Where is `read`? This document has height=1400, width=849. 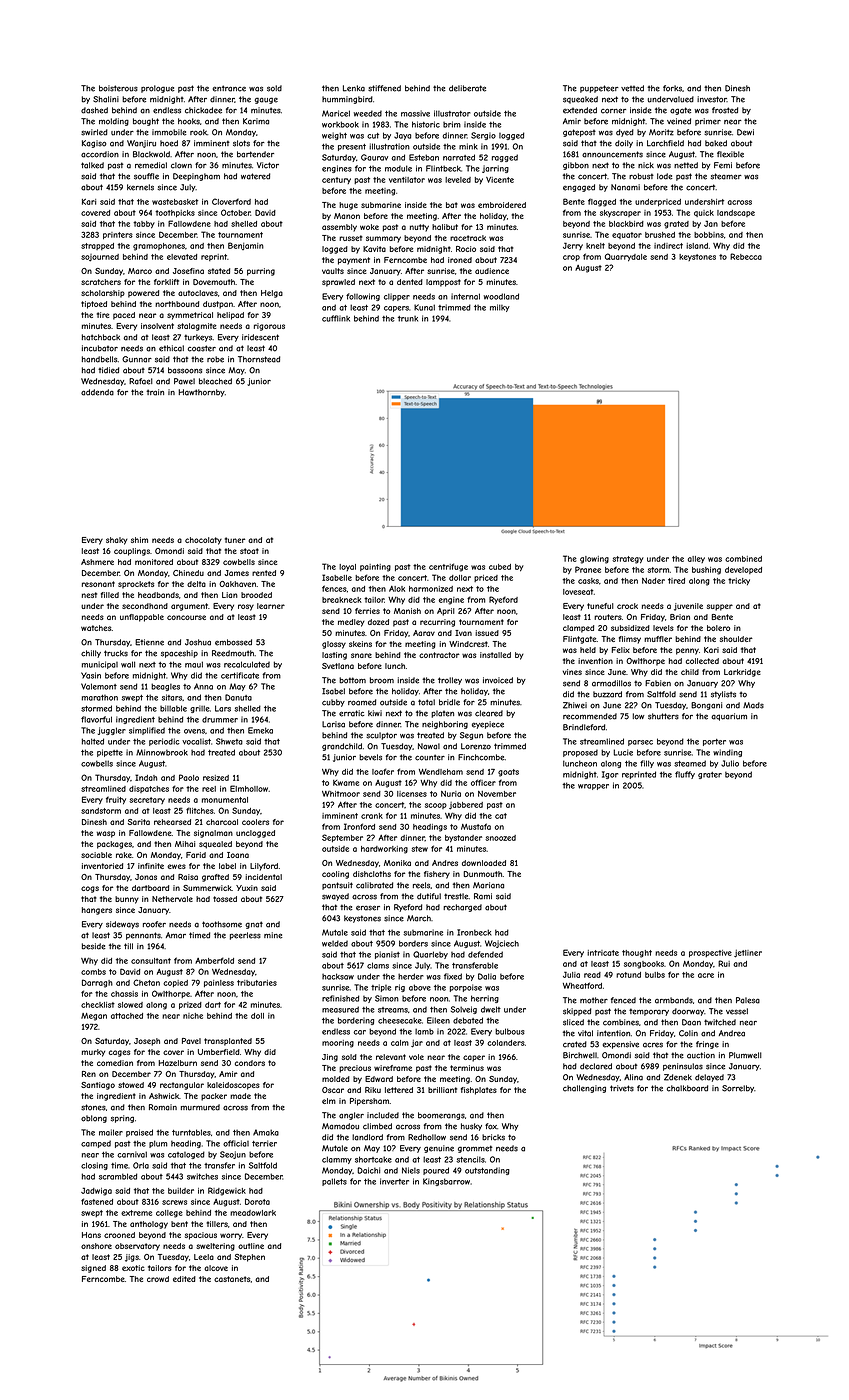 read is located at coordinates (592, 975).
